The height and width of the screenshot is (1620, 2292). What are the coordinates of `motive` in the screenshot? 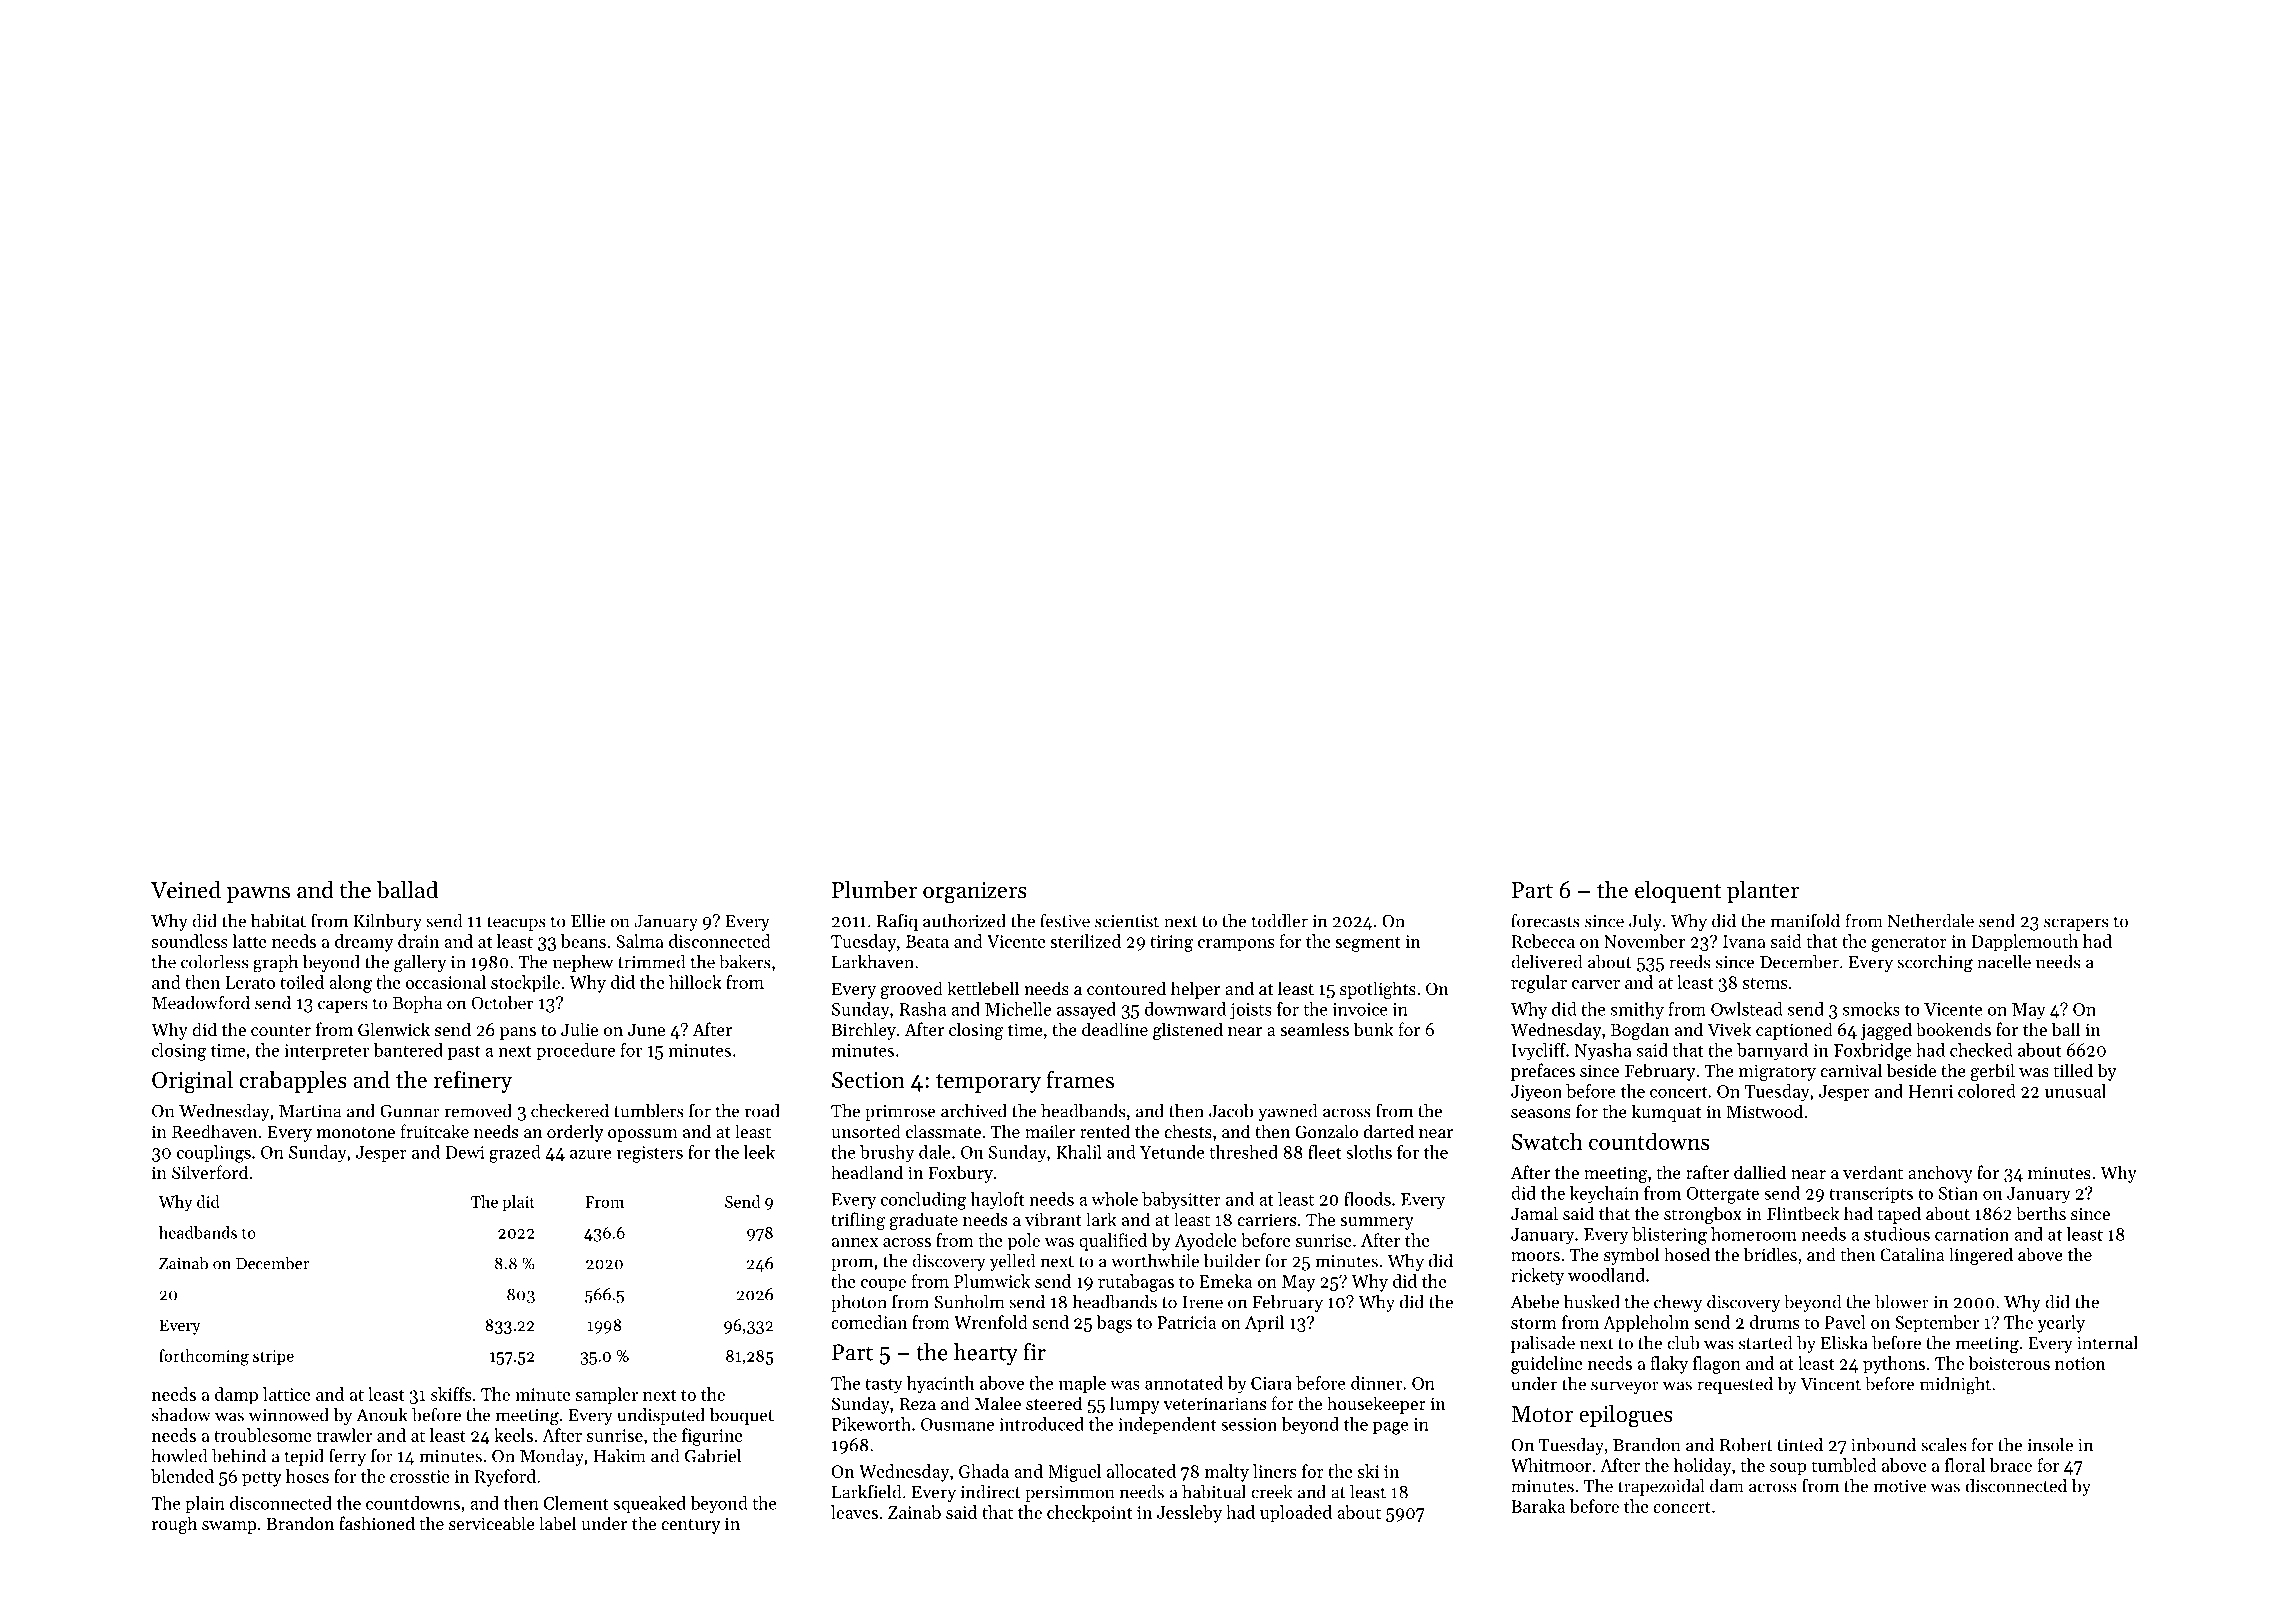 It's located at (1899, 1486).
